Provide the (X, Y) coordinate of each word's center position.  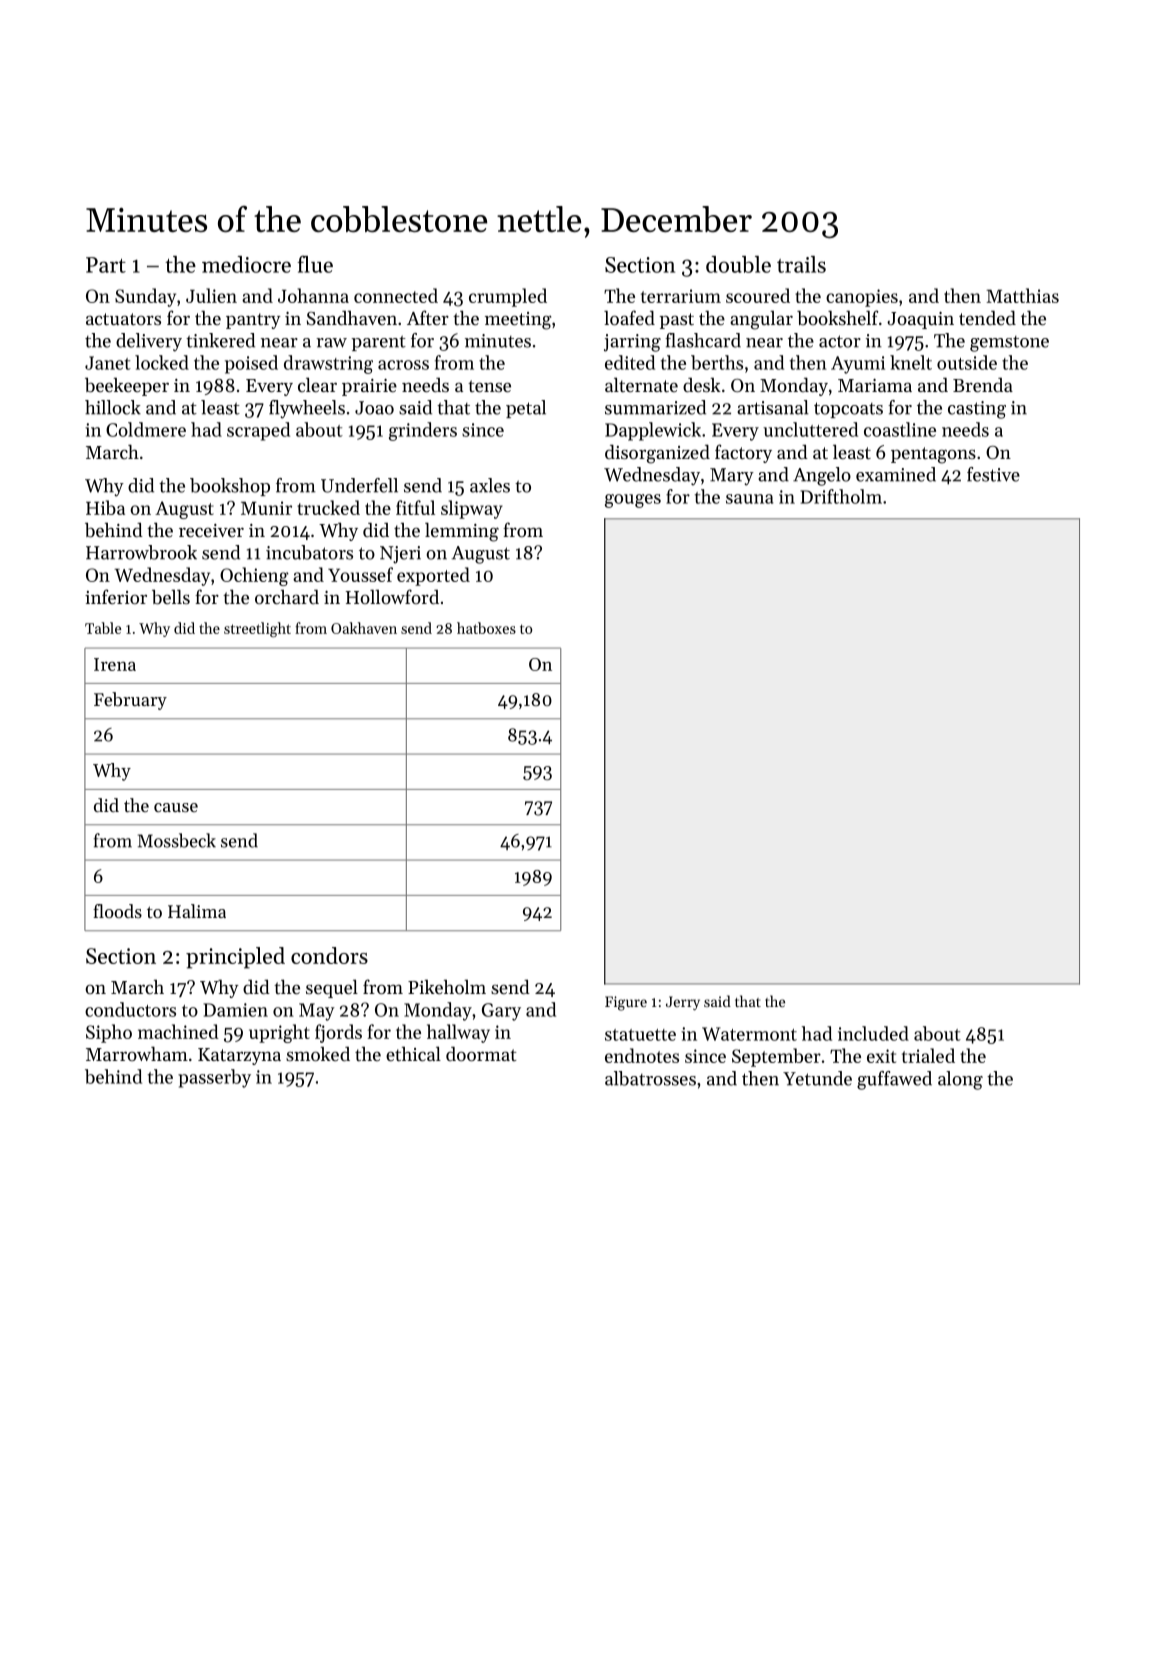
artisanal (773, 407)
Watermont (749, 1034)
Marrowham (137, 1053)
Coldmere (146, 429)
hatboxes (486, 628)
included (873, 1033)
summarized (655, 407)
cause (176, 807)
